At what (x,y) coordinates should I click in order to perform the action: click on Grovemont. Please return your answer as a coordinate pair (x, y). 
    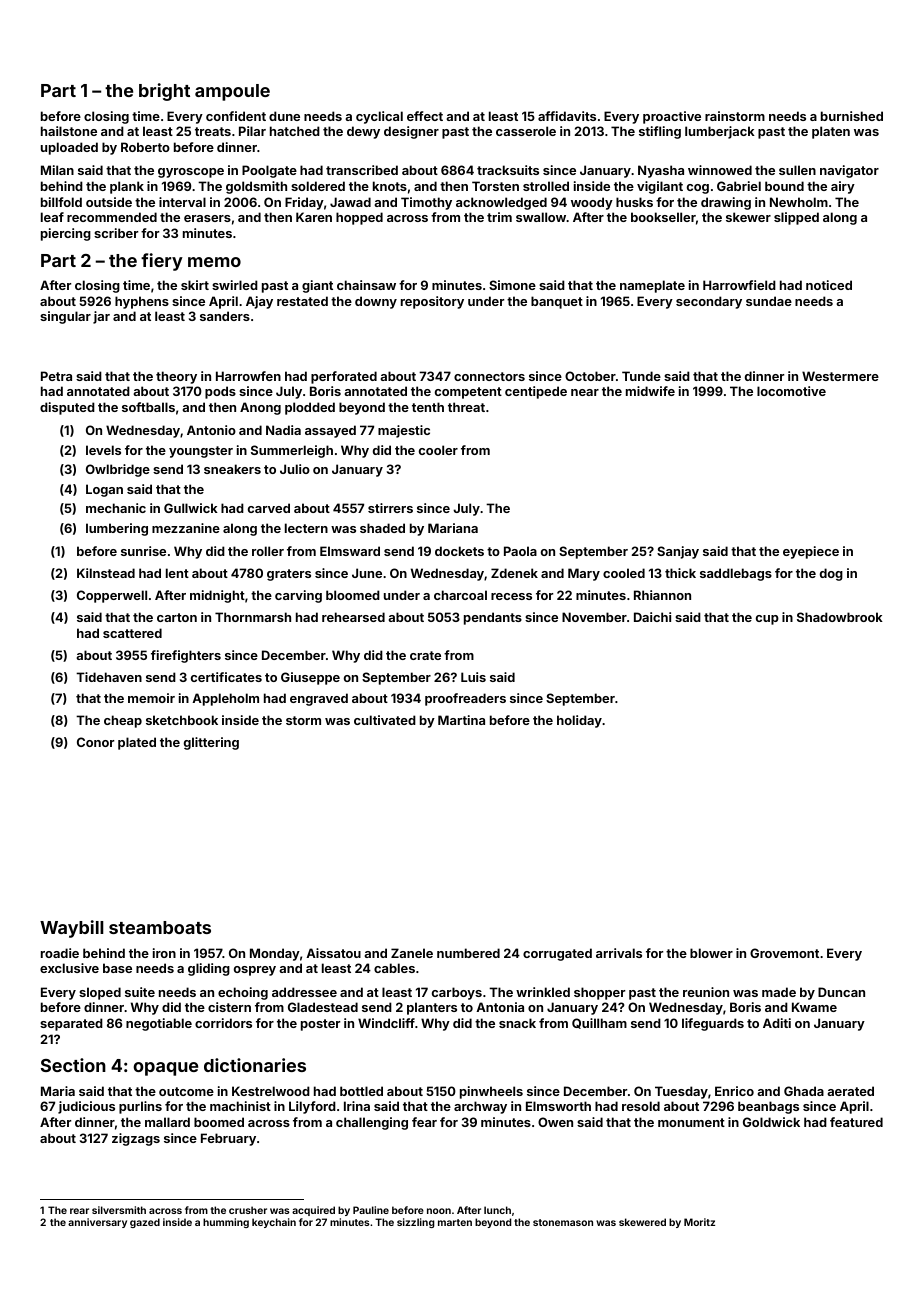
    Looking at the image, I should click on (784, 953).
